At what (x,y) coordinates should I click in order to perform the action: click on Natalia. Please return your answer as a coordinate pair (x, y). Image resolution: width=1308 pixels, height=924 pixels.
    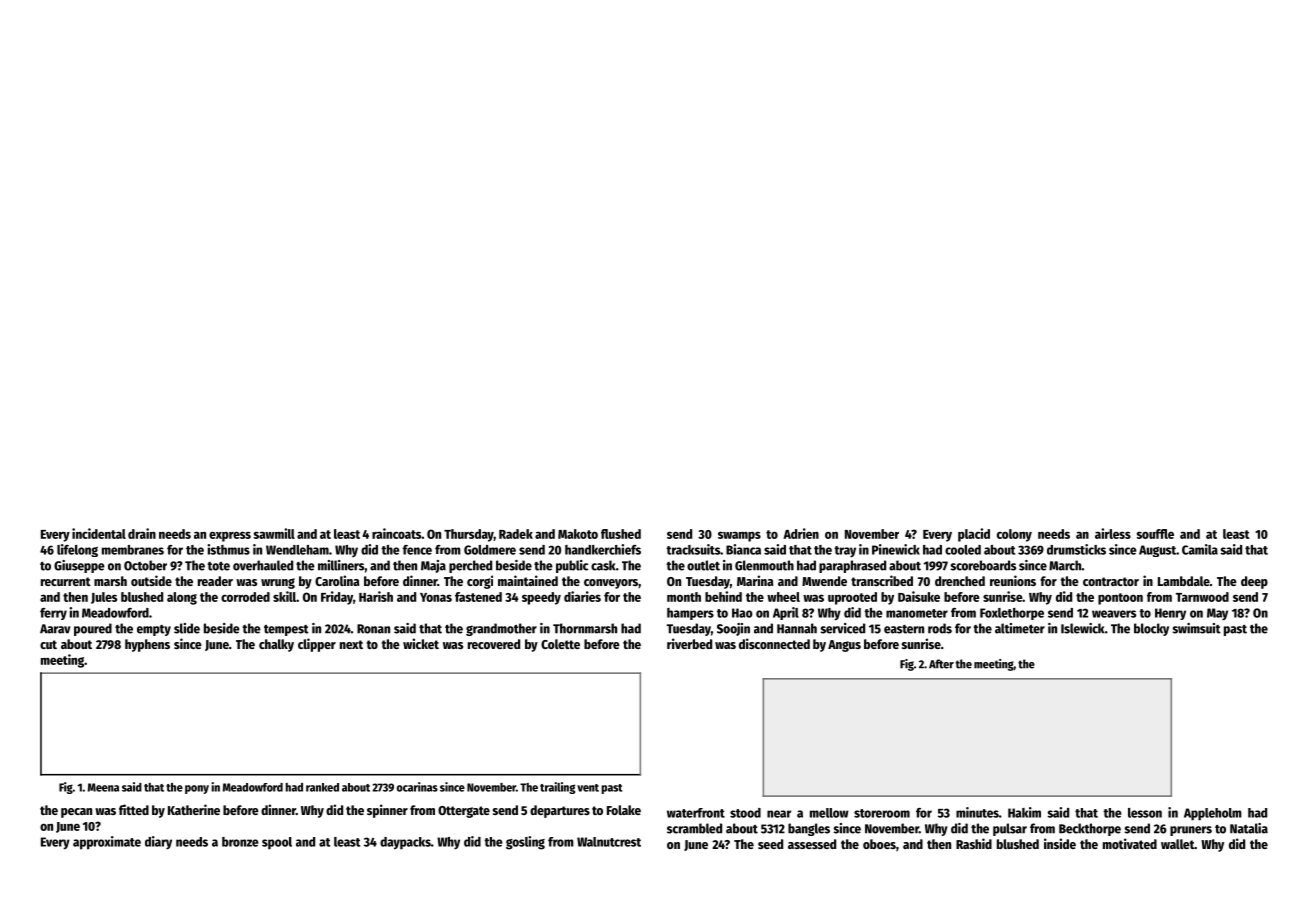
    Looking at the image, I should click on (1249, 828).
